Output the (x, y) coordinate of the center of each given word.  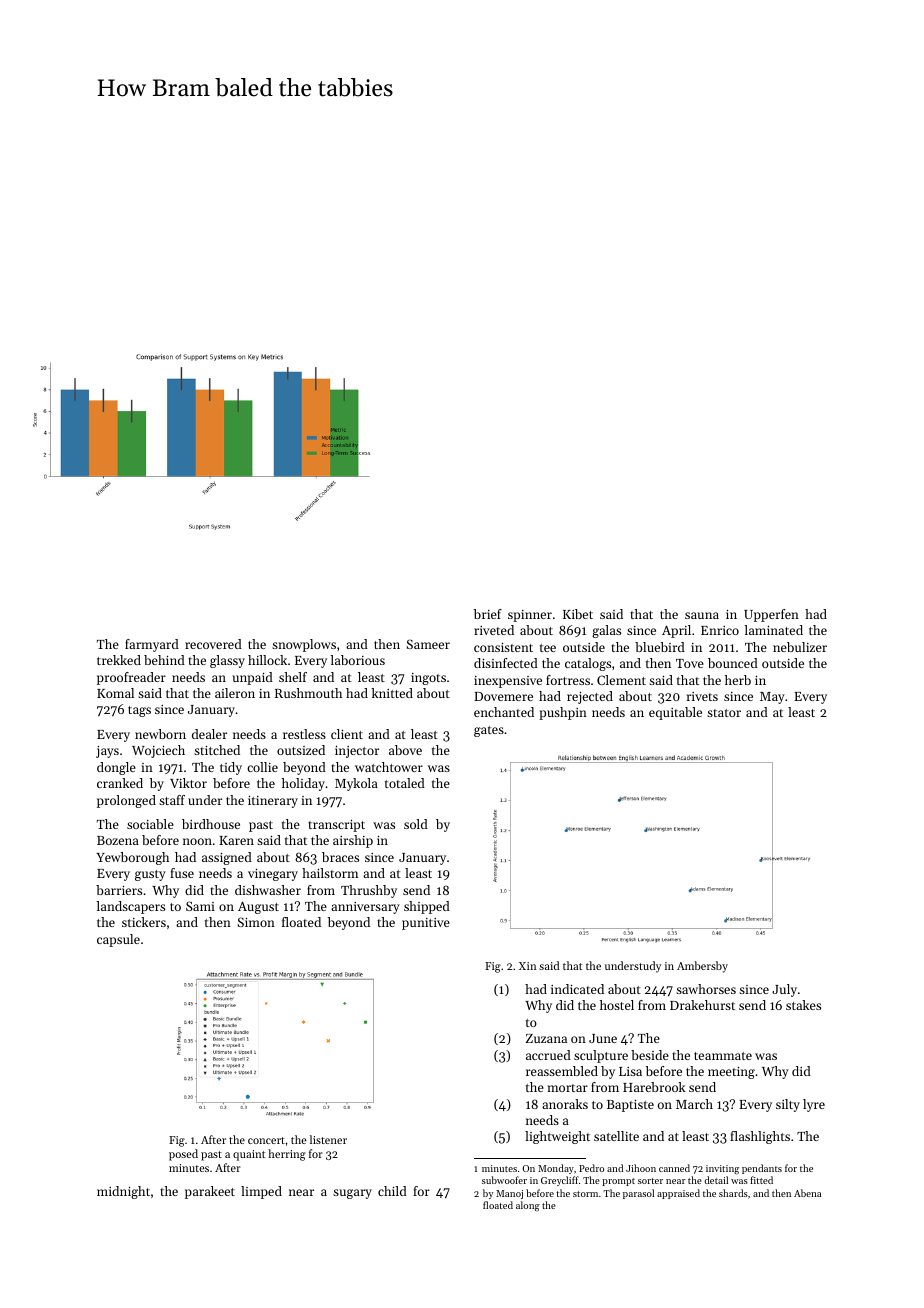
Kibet (578, 614)
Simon (256, 922)
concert (266, 1140)
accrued (548, 1055)
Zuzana (546, 1038)
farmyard (152, 645)
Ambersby (702, 967)
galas (606, 631)
